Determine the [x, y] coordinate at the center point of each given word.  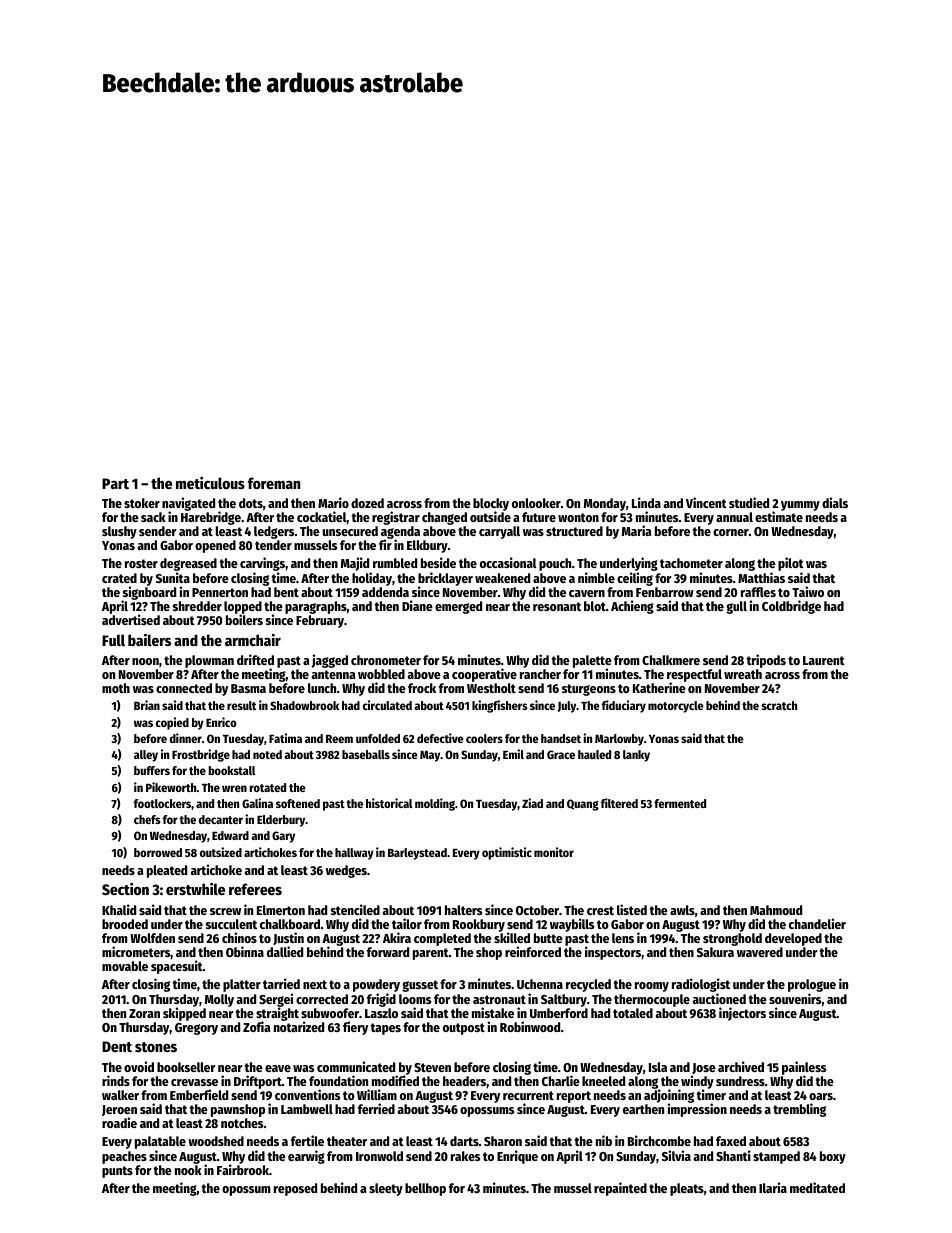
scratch [779, 705]
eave [278, 1068]
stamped [776, 1157]
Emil [513, 754]
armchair [253, 640]
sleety [386, 1189]
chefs [147, 819]
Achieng [632, 607]
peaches [124, 1157]
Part [115, 483]
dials [835, 502]
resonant [557, 606]
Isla [658, 1067]
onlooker [536, 503]
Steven [432, 1067]
